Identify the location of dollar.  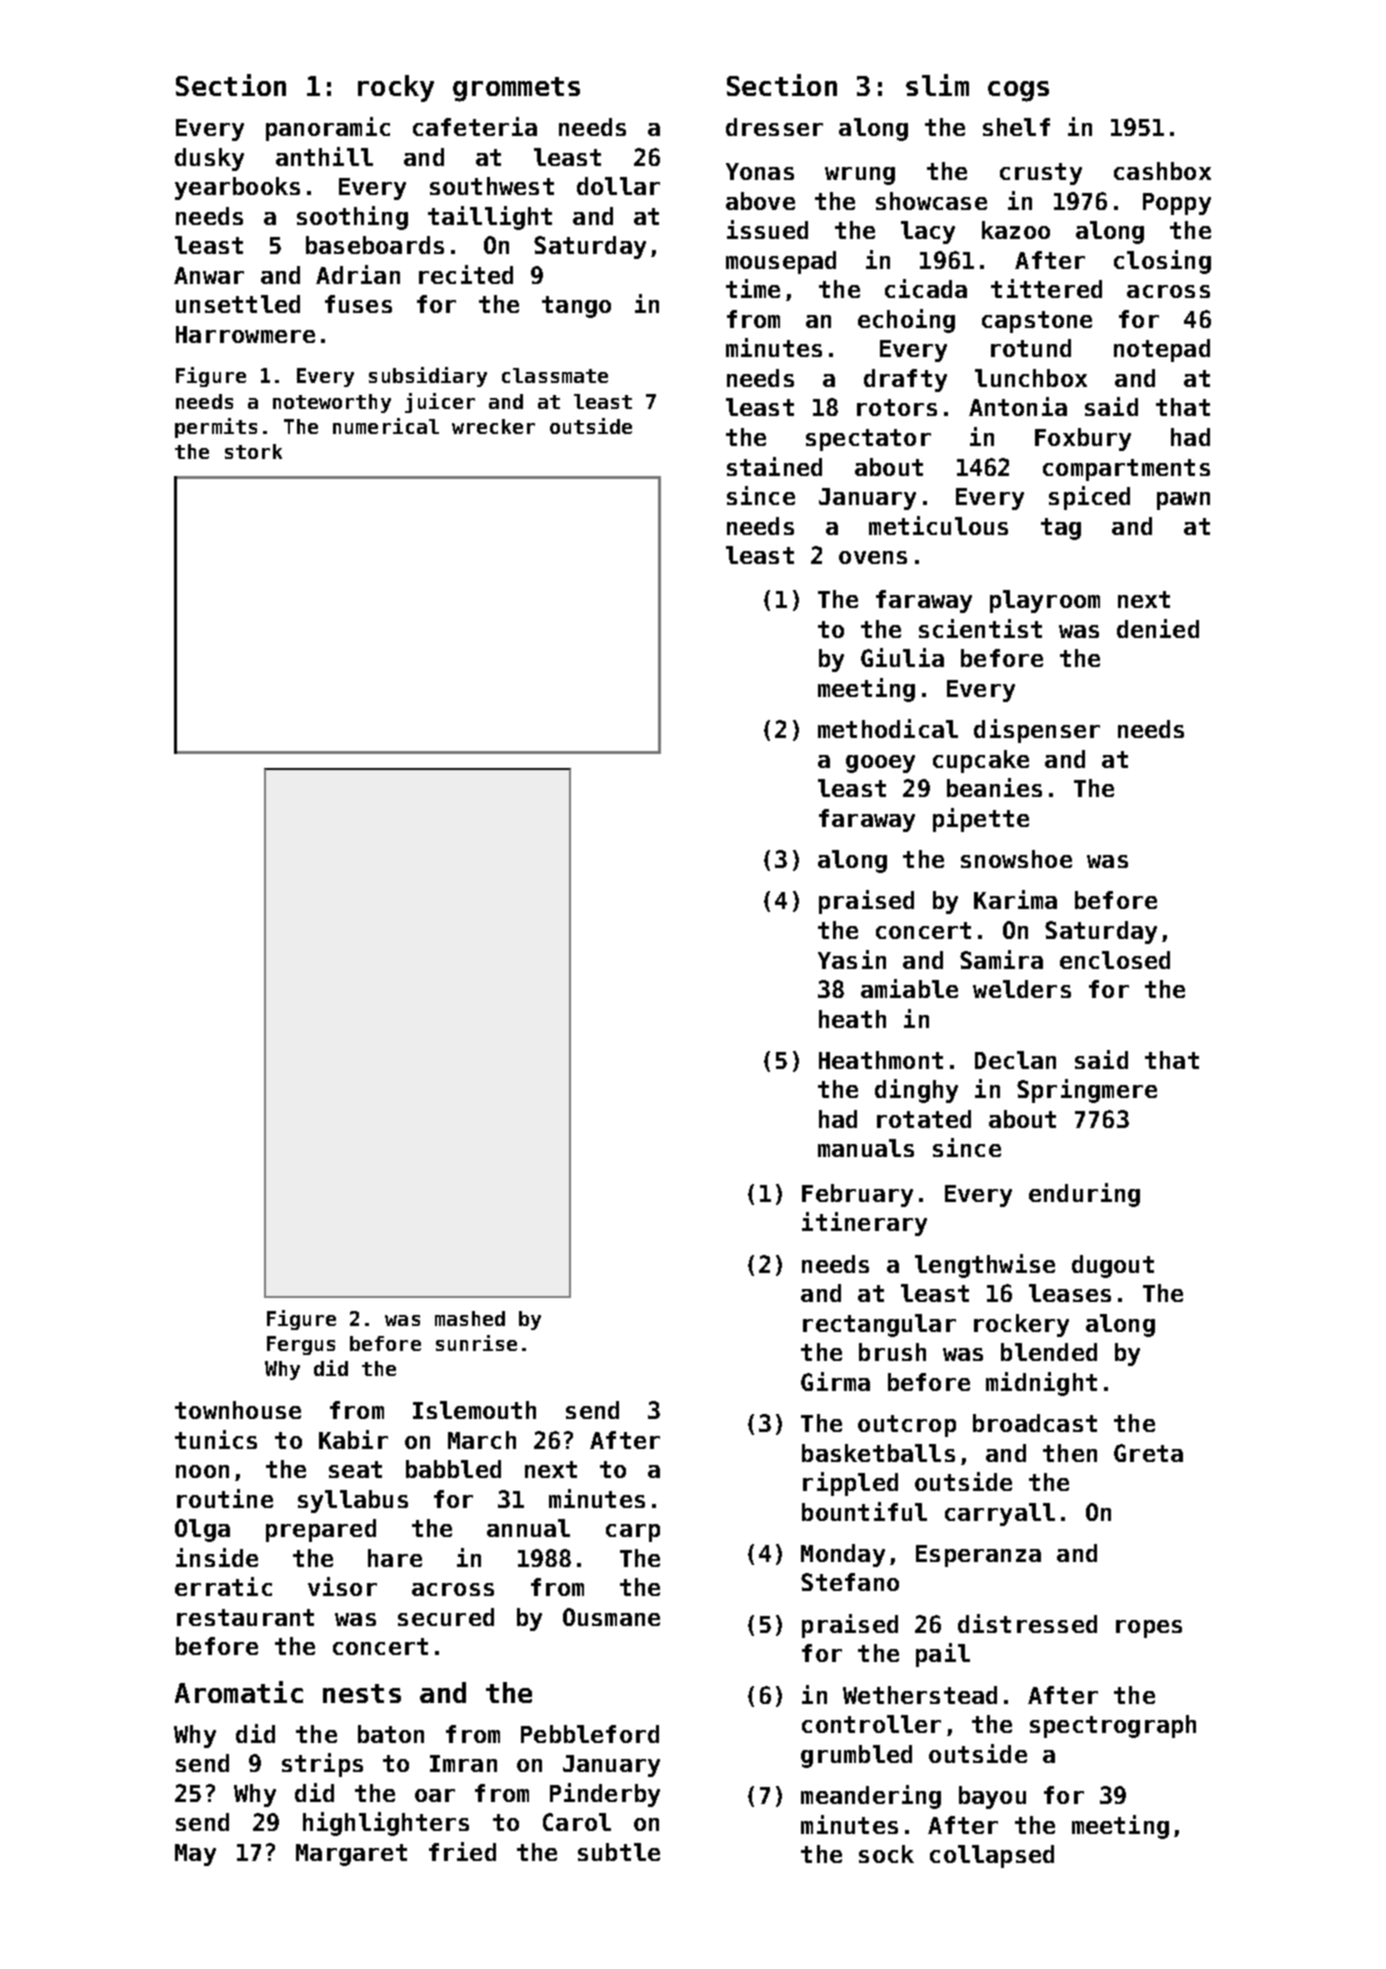
(618, 186).
